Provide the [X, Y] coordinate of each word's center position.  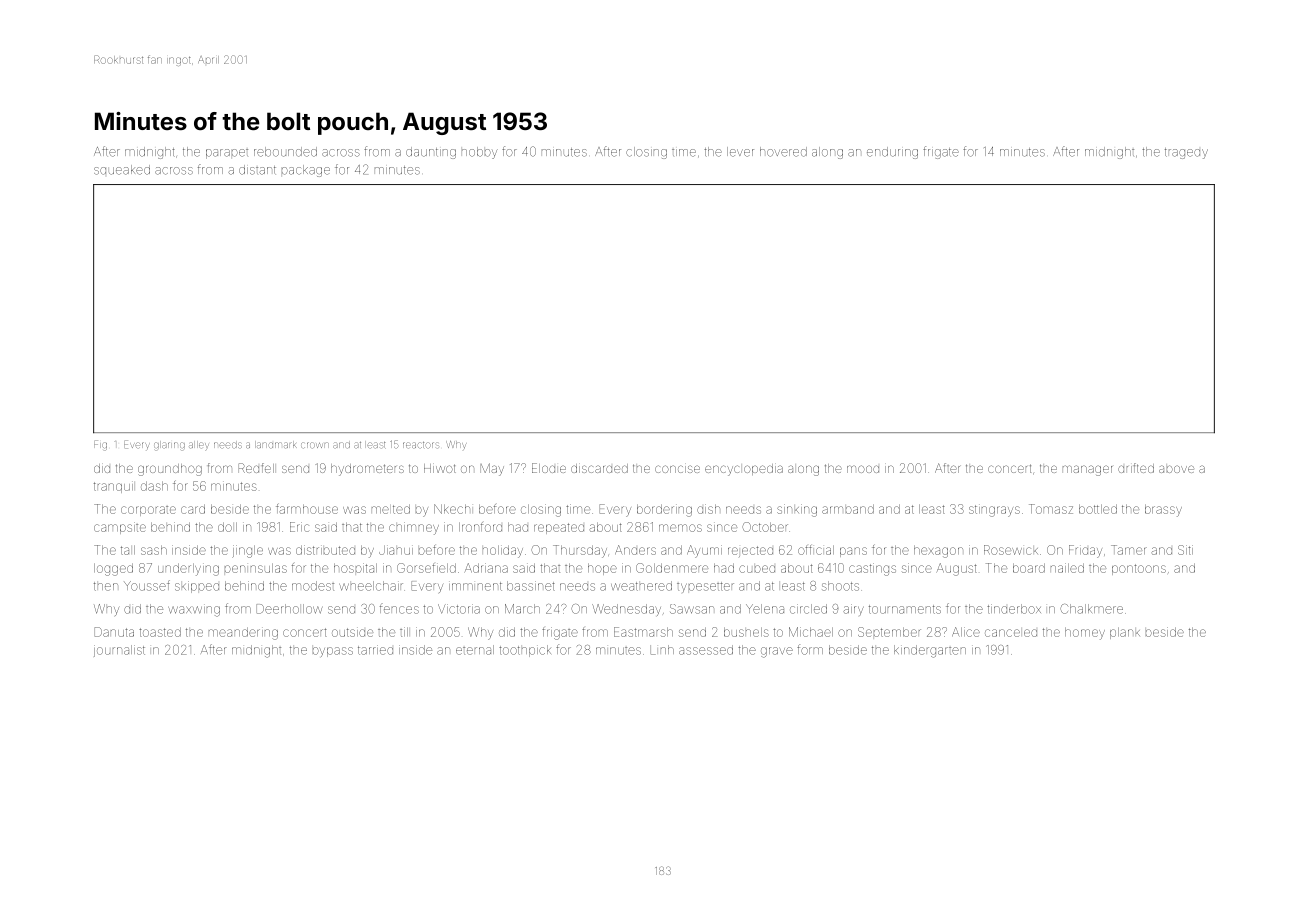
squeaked [122, 170]
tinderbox [1014, 609]
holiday [503, 551]
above [1176, 469]
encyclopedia [744, 470]
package [306, 171]
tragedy [1186, 153]
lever [740, 152]
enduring [892, 153]
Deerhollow [289, 609]
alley [199, 445]
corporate [148, 511]
